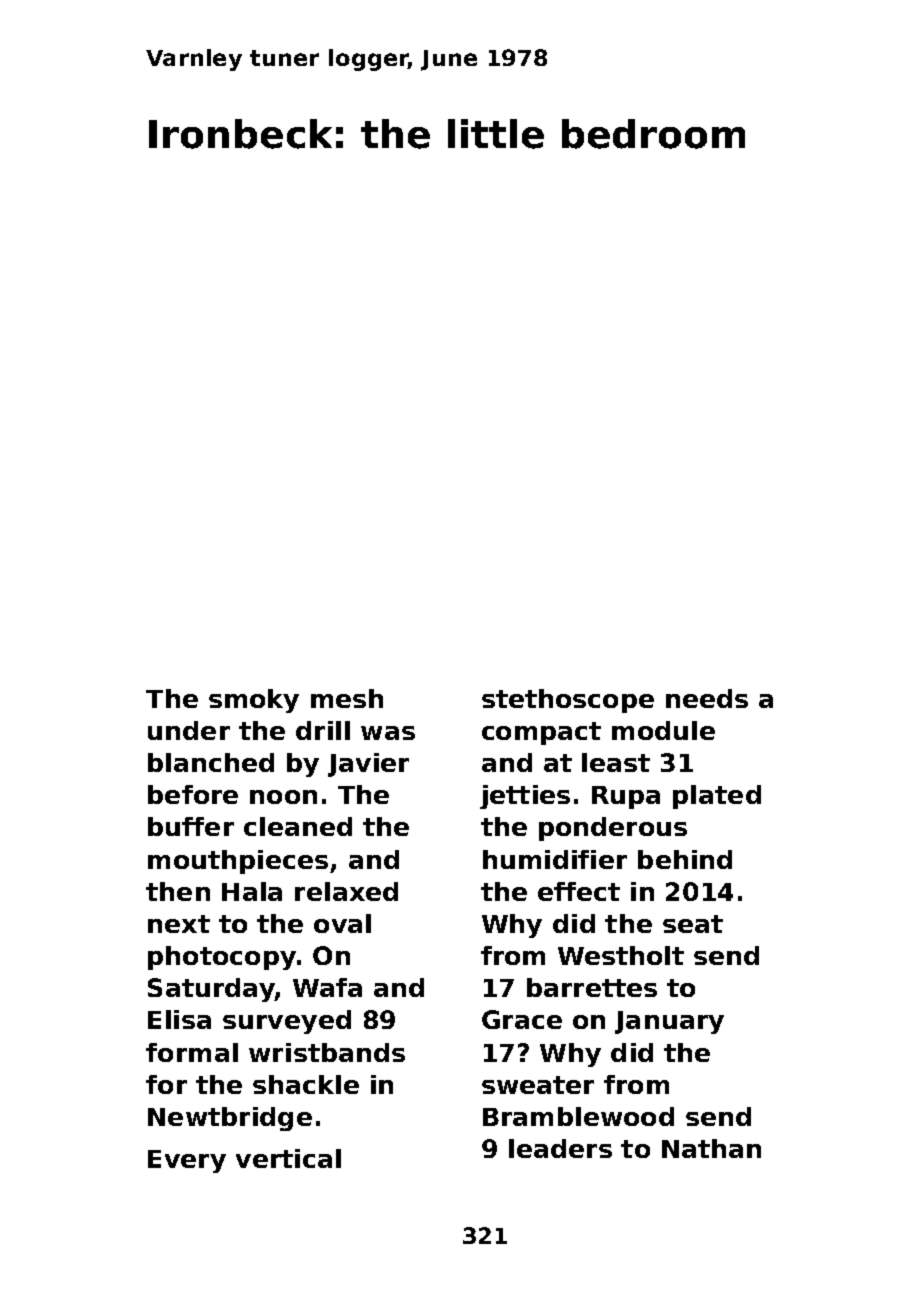 Image resolution: width=924 pixels, height=1311 pixels. What do you see at coordinates (568, 701) in the screenshot?
I see `stethoscope` at bounding box center [568, 701].
